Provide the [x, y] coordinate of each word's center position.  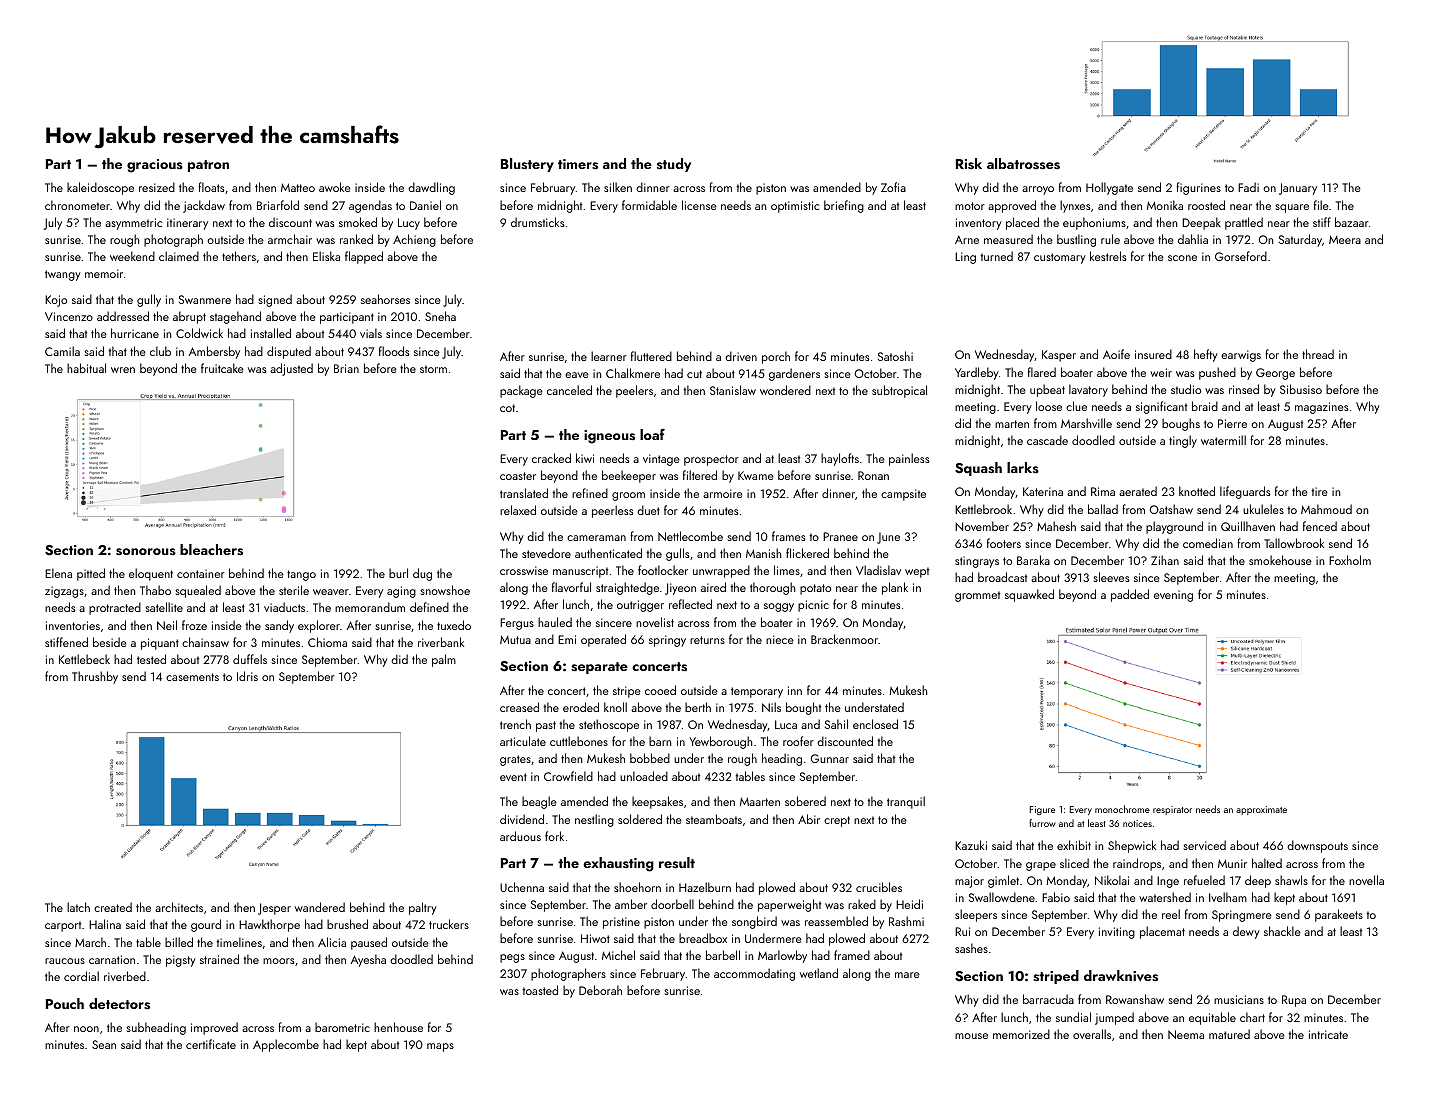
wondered [785, 390]
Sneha [440, 316]
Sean [104, 1044]
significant [1161, 407]
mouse [971, 1036]
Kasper [1059, 356]
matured [1229, 1034]
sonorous [146, 552]
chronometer [77, 205]
